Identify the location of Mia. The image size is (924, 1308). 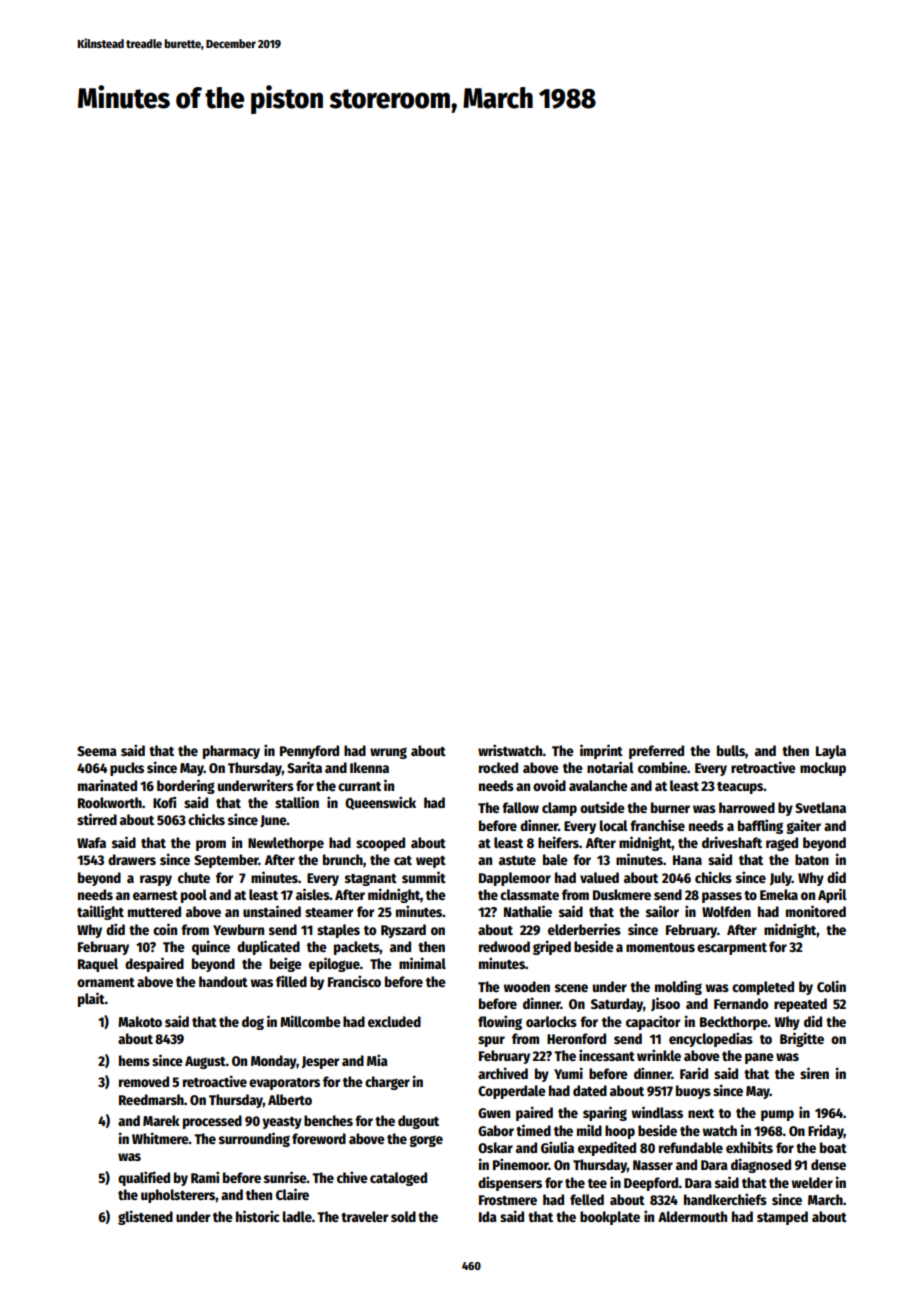
(377, 1060).
